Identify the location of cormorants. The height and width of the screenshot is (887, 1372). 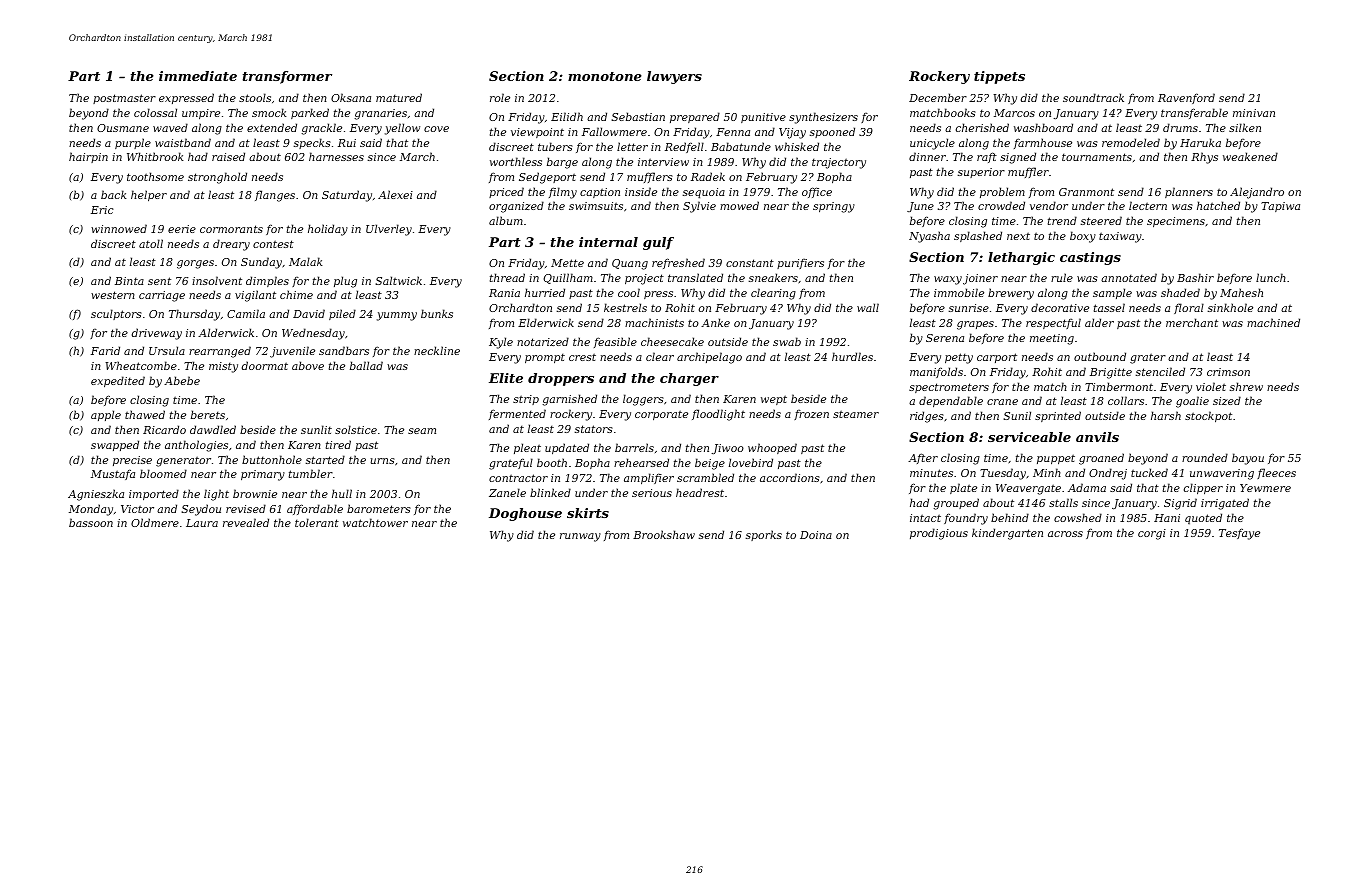
(231, 229).
